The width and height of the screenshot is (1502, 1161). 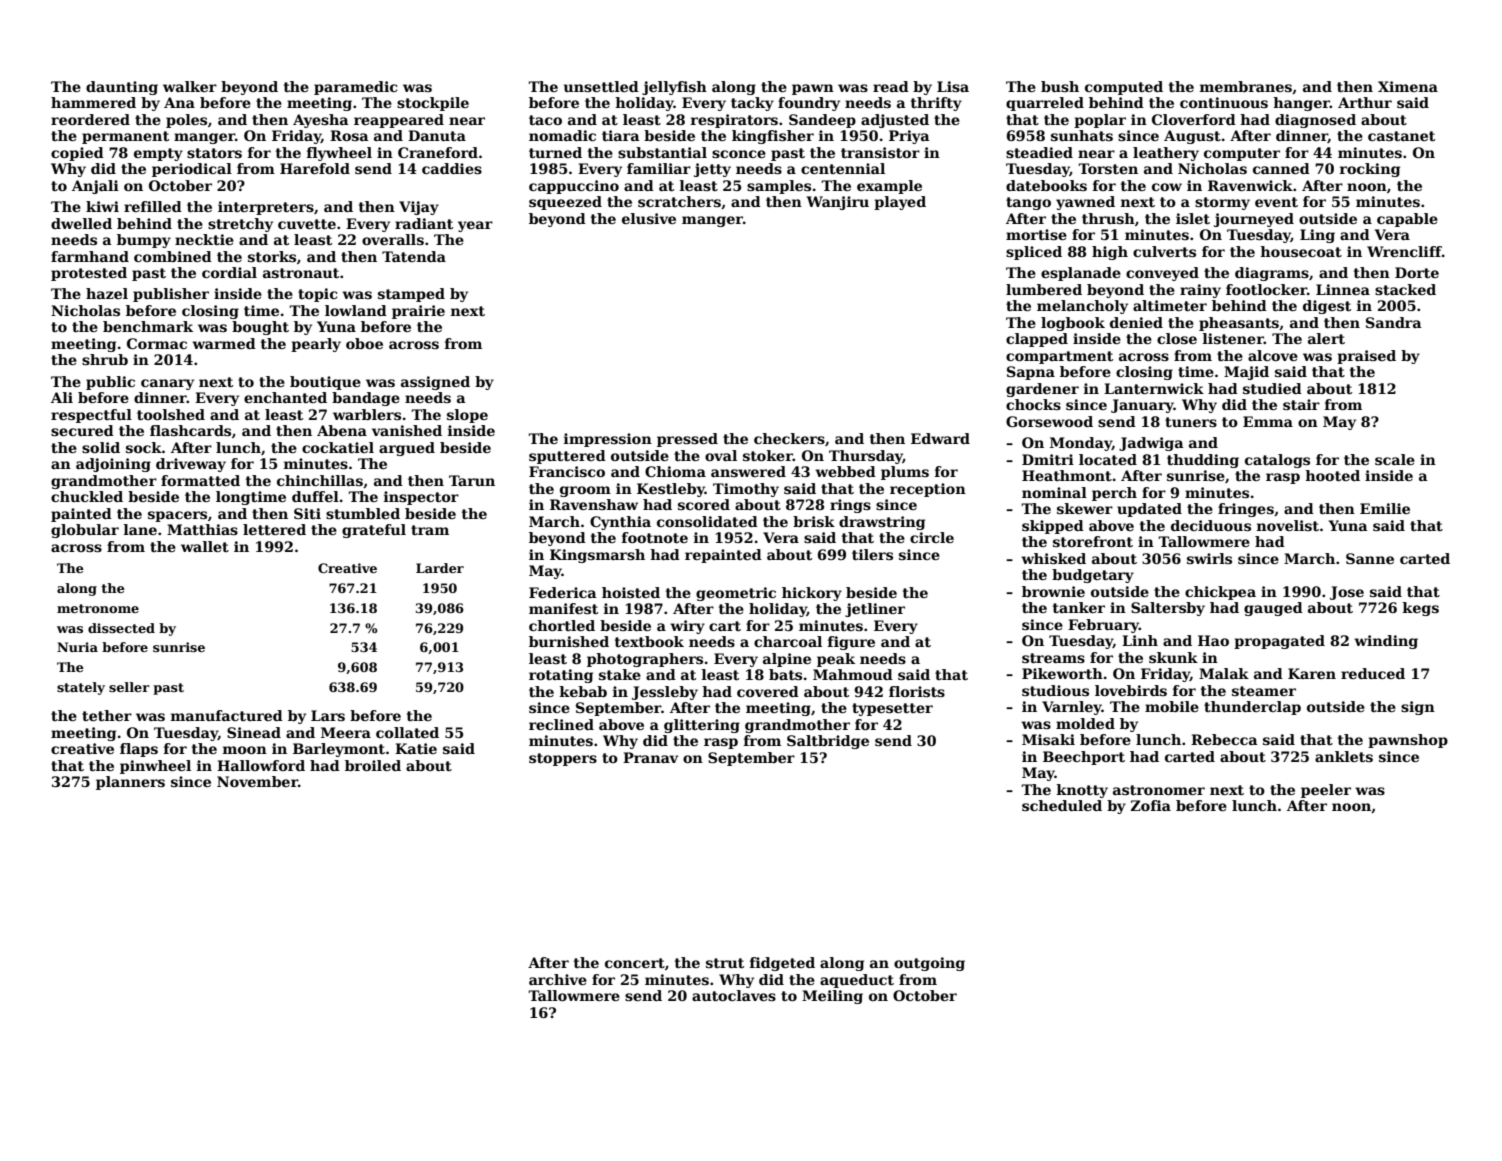 I want to click on castanet, so click(x=1401, y=136).
